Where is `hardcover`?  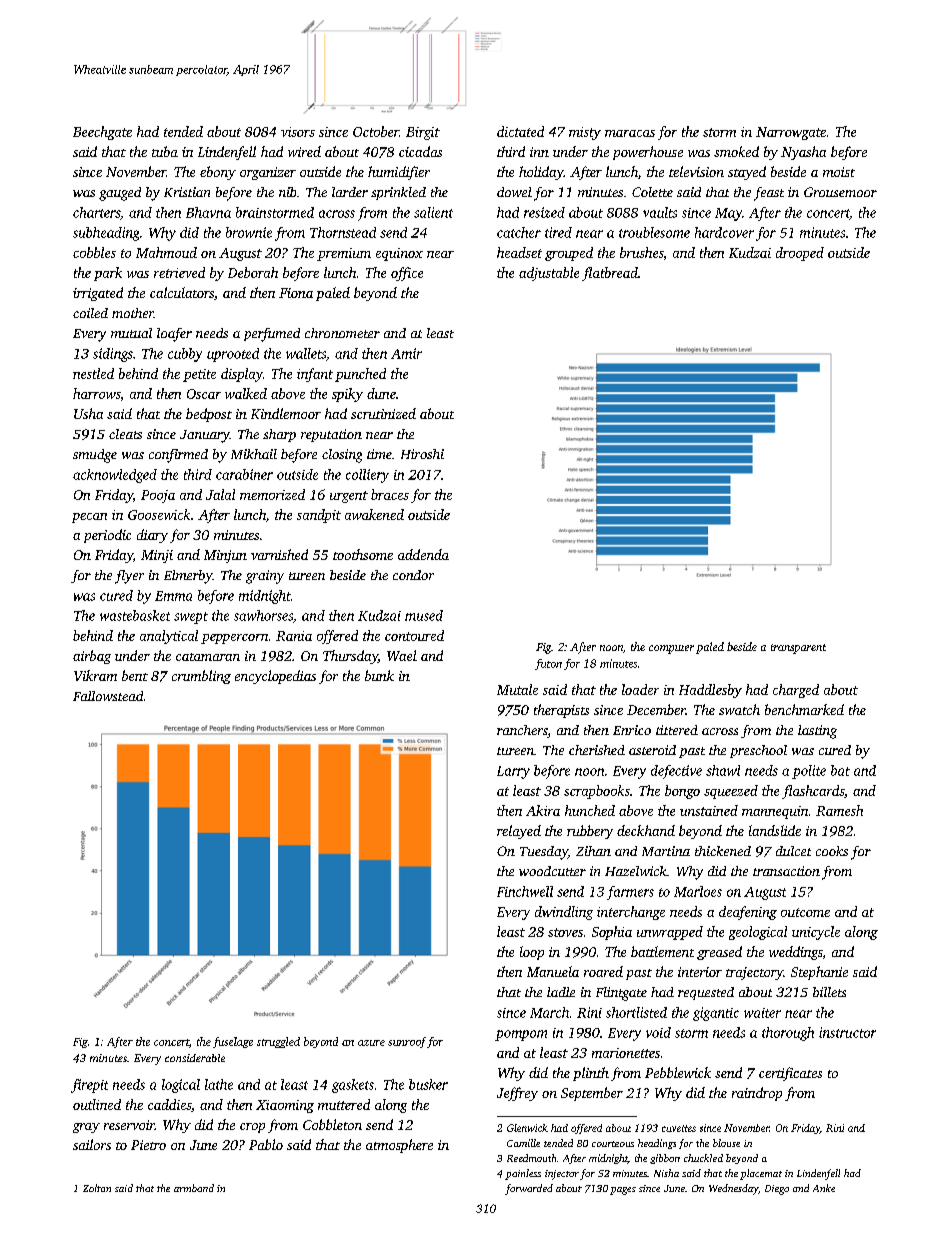
hardcover is located at coordinates (724, 232).
